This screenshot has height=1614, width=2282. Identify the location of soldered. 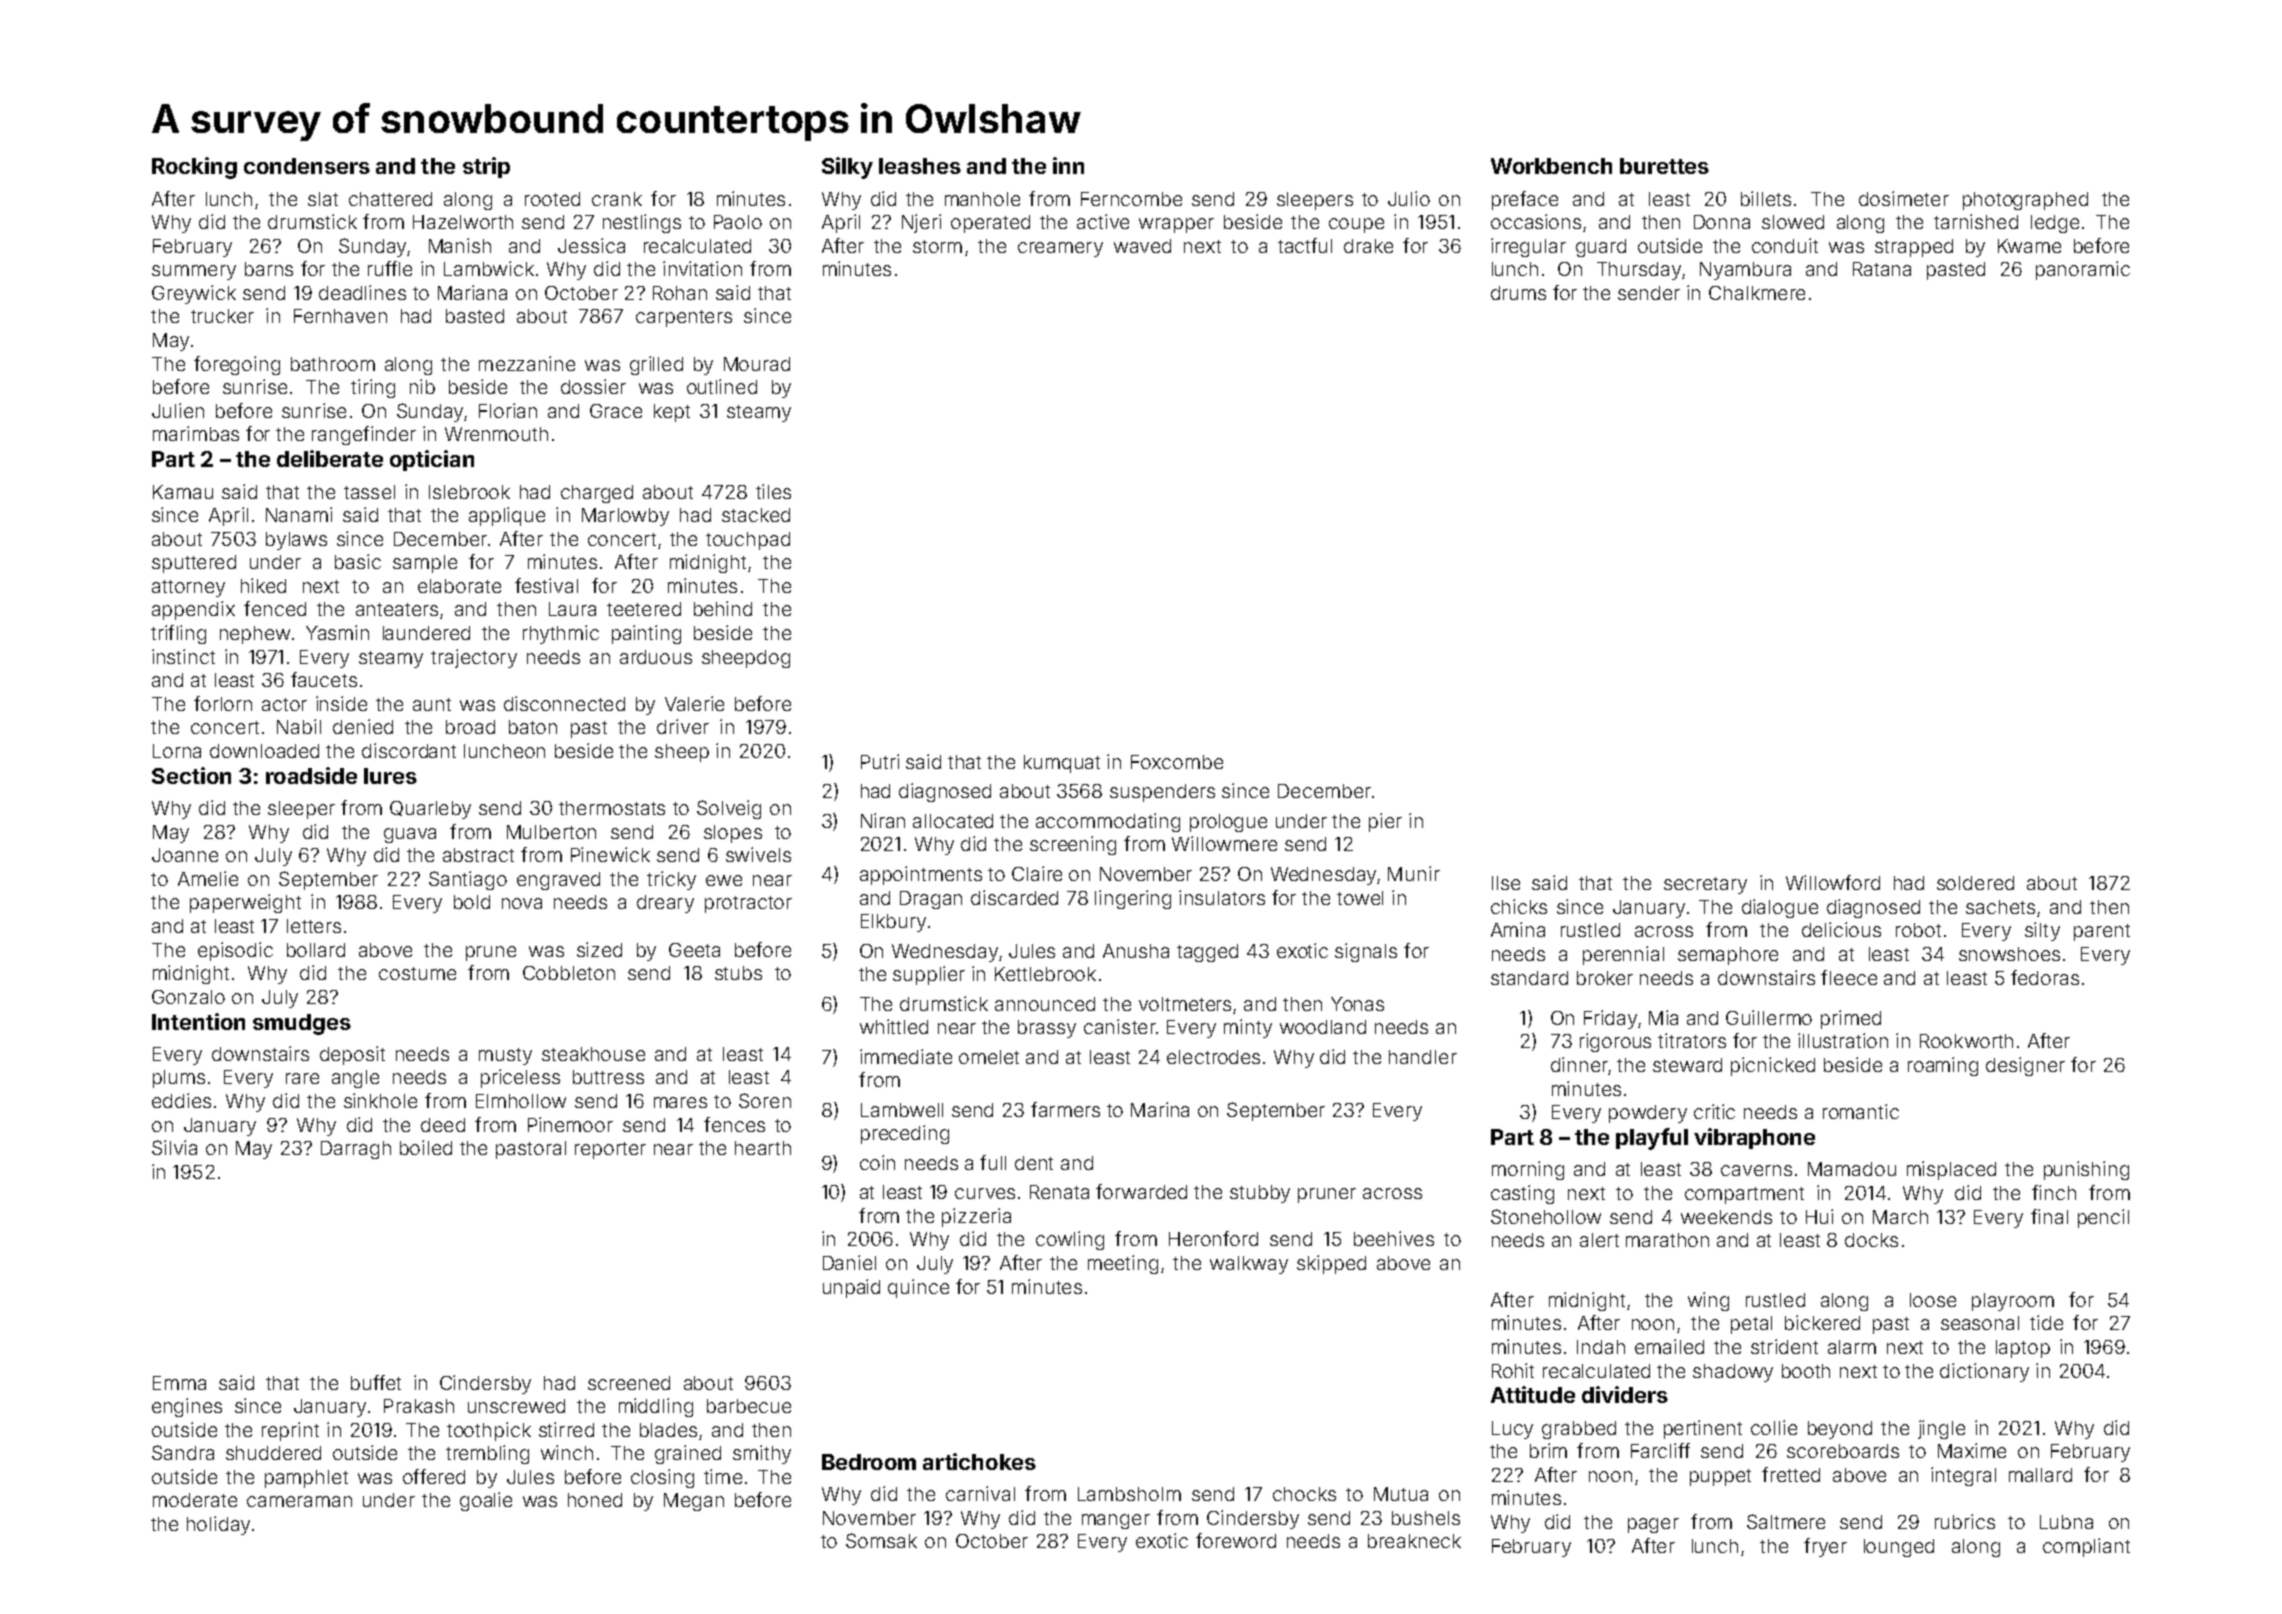
(1975, 883).
